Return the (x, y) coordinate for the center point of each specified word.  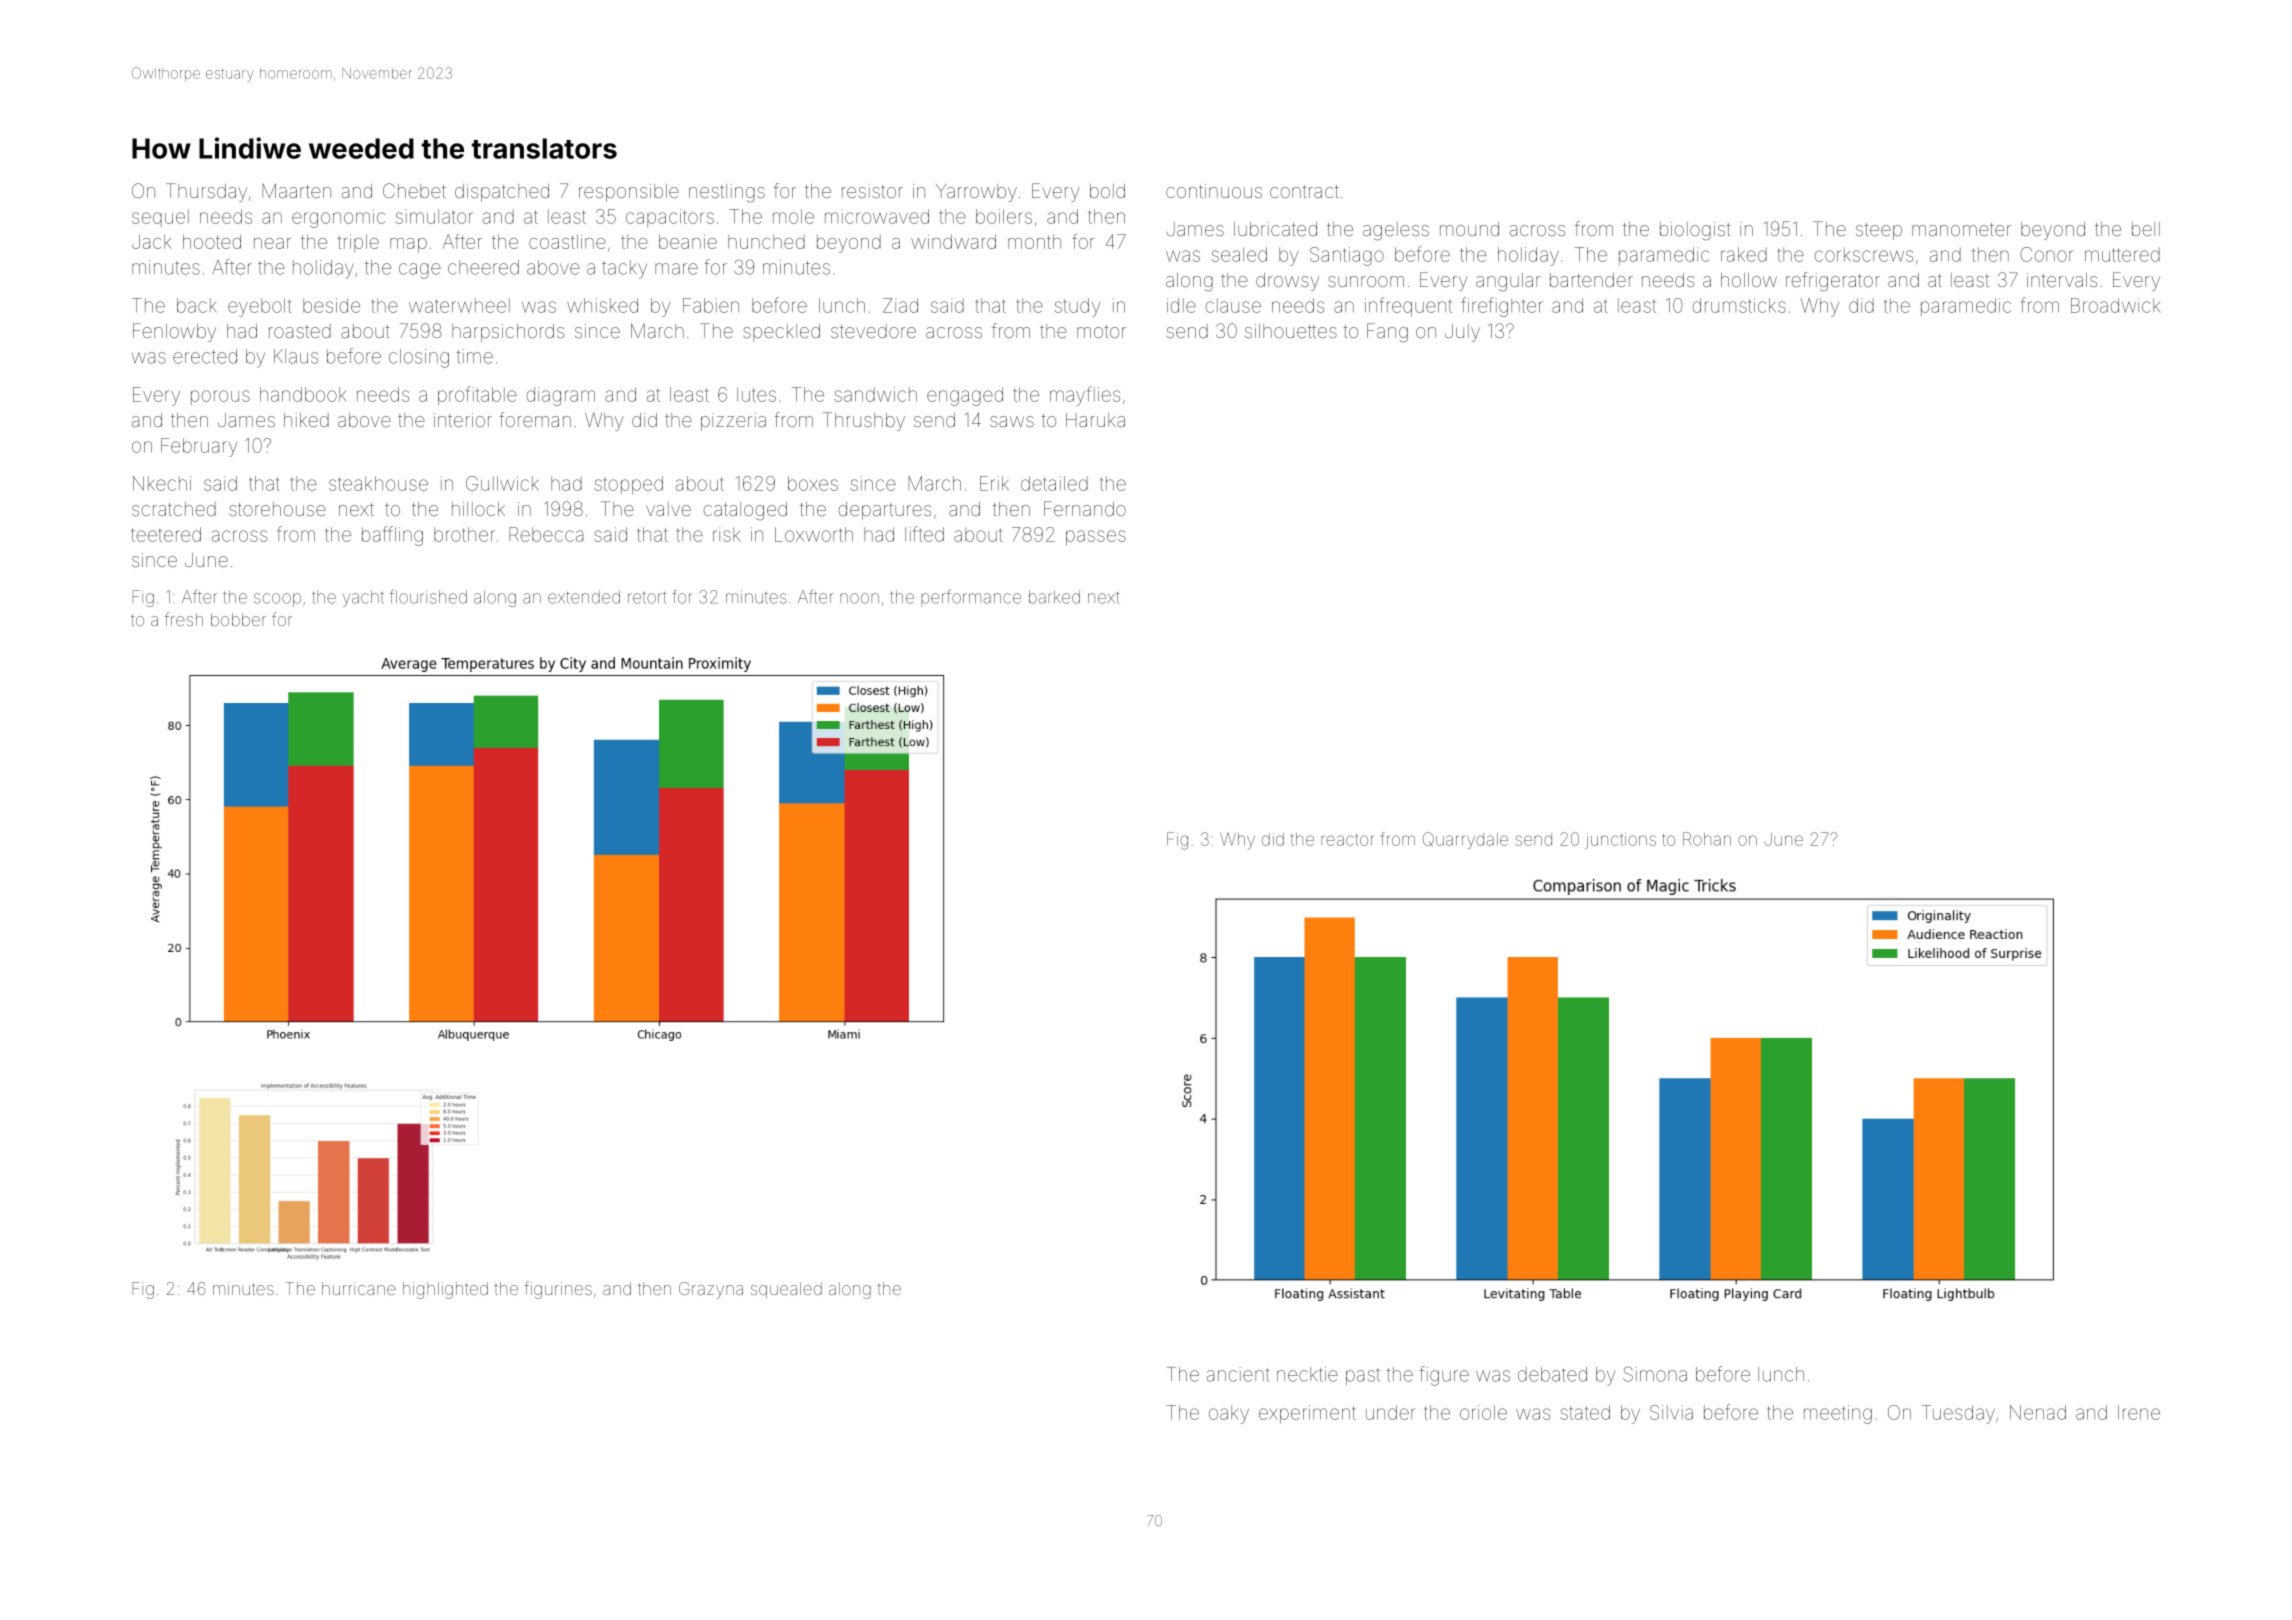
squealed (786, 1290)
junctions (1620, 841)
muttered (2122, 254)
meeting (1838, 1414)
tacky (624, 269)
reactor (1347, 840)
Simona (1655, 1374)
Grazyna (711, 1290)
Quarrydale (1465, 840)
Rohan (1707, 839)
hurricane (359, 1288)
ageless (1396, 231)
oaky (1229, 1414)
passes (1096, 537)
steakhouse (378, 483)
